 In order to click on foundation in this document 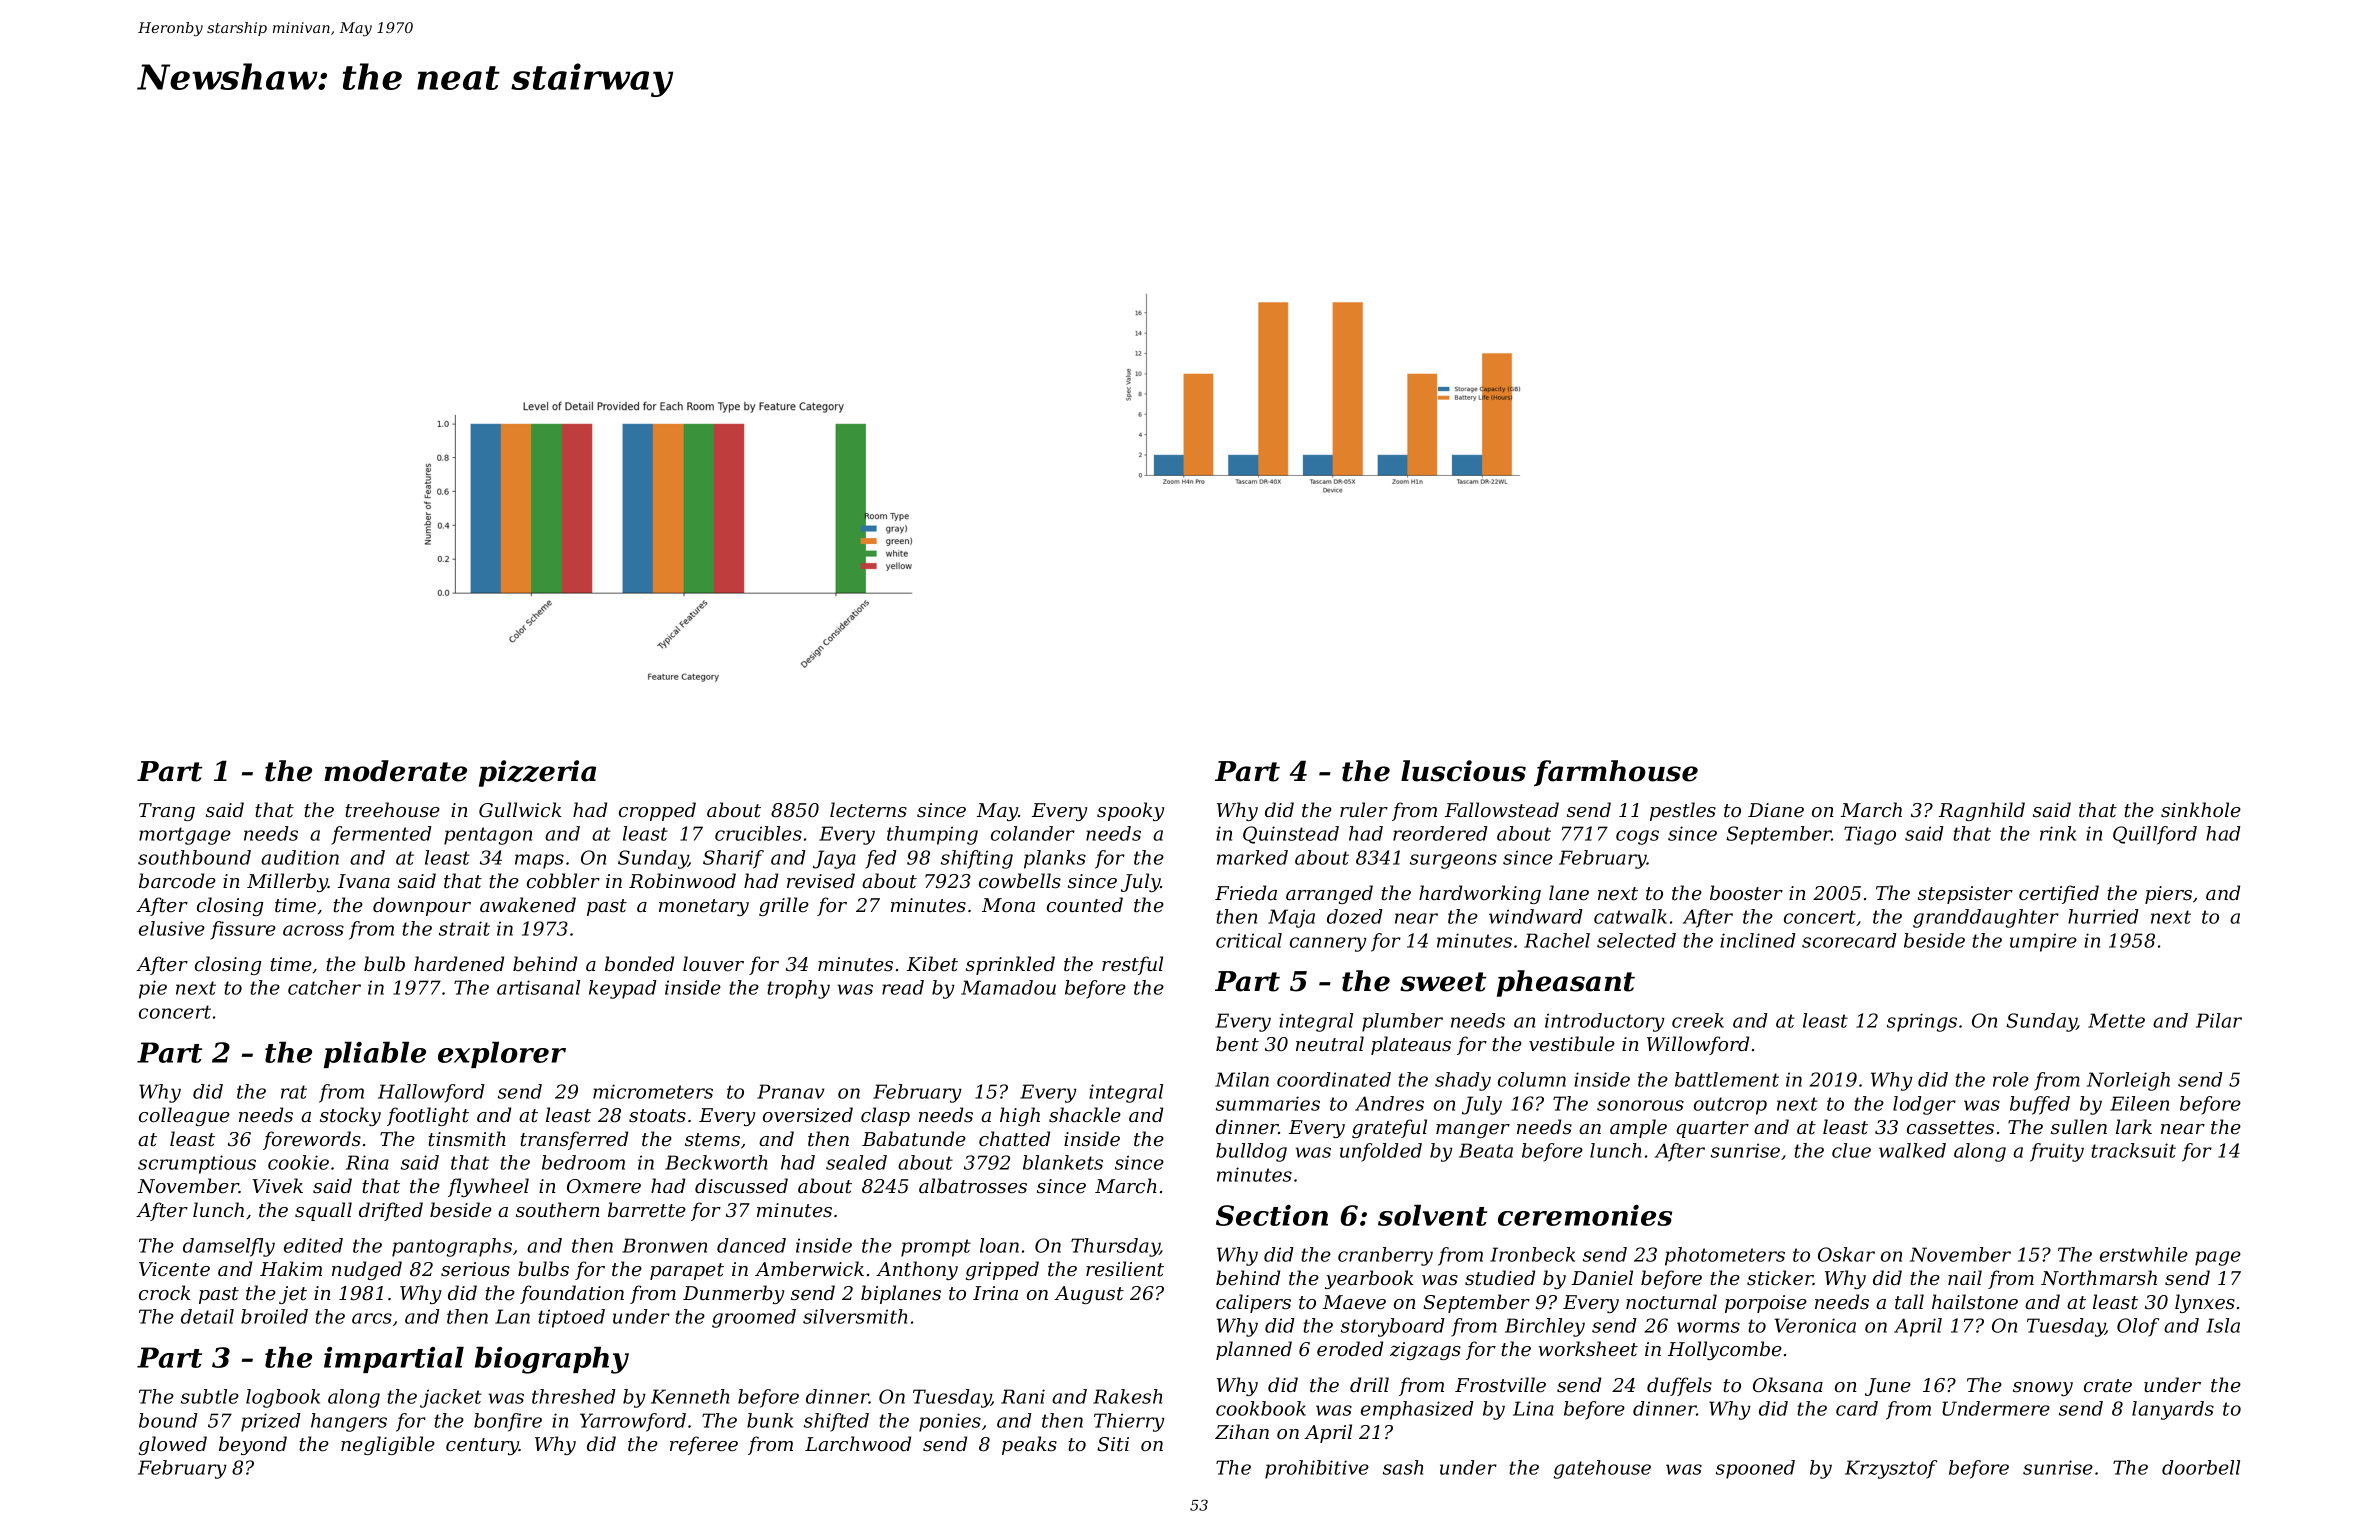, I will do `click(572, 1294)`.
